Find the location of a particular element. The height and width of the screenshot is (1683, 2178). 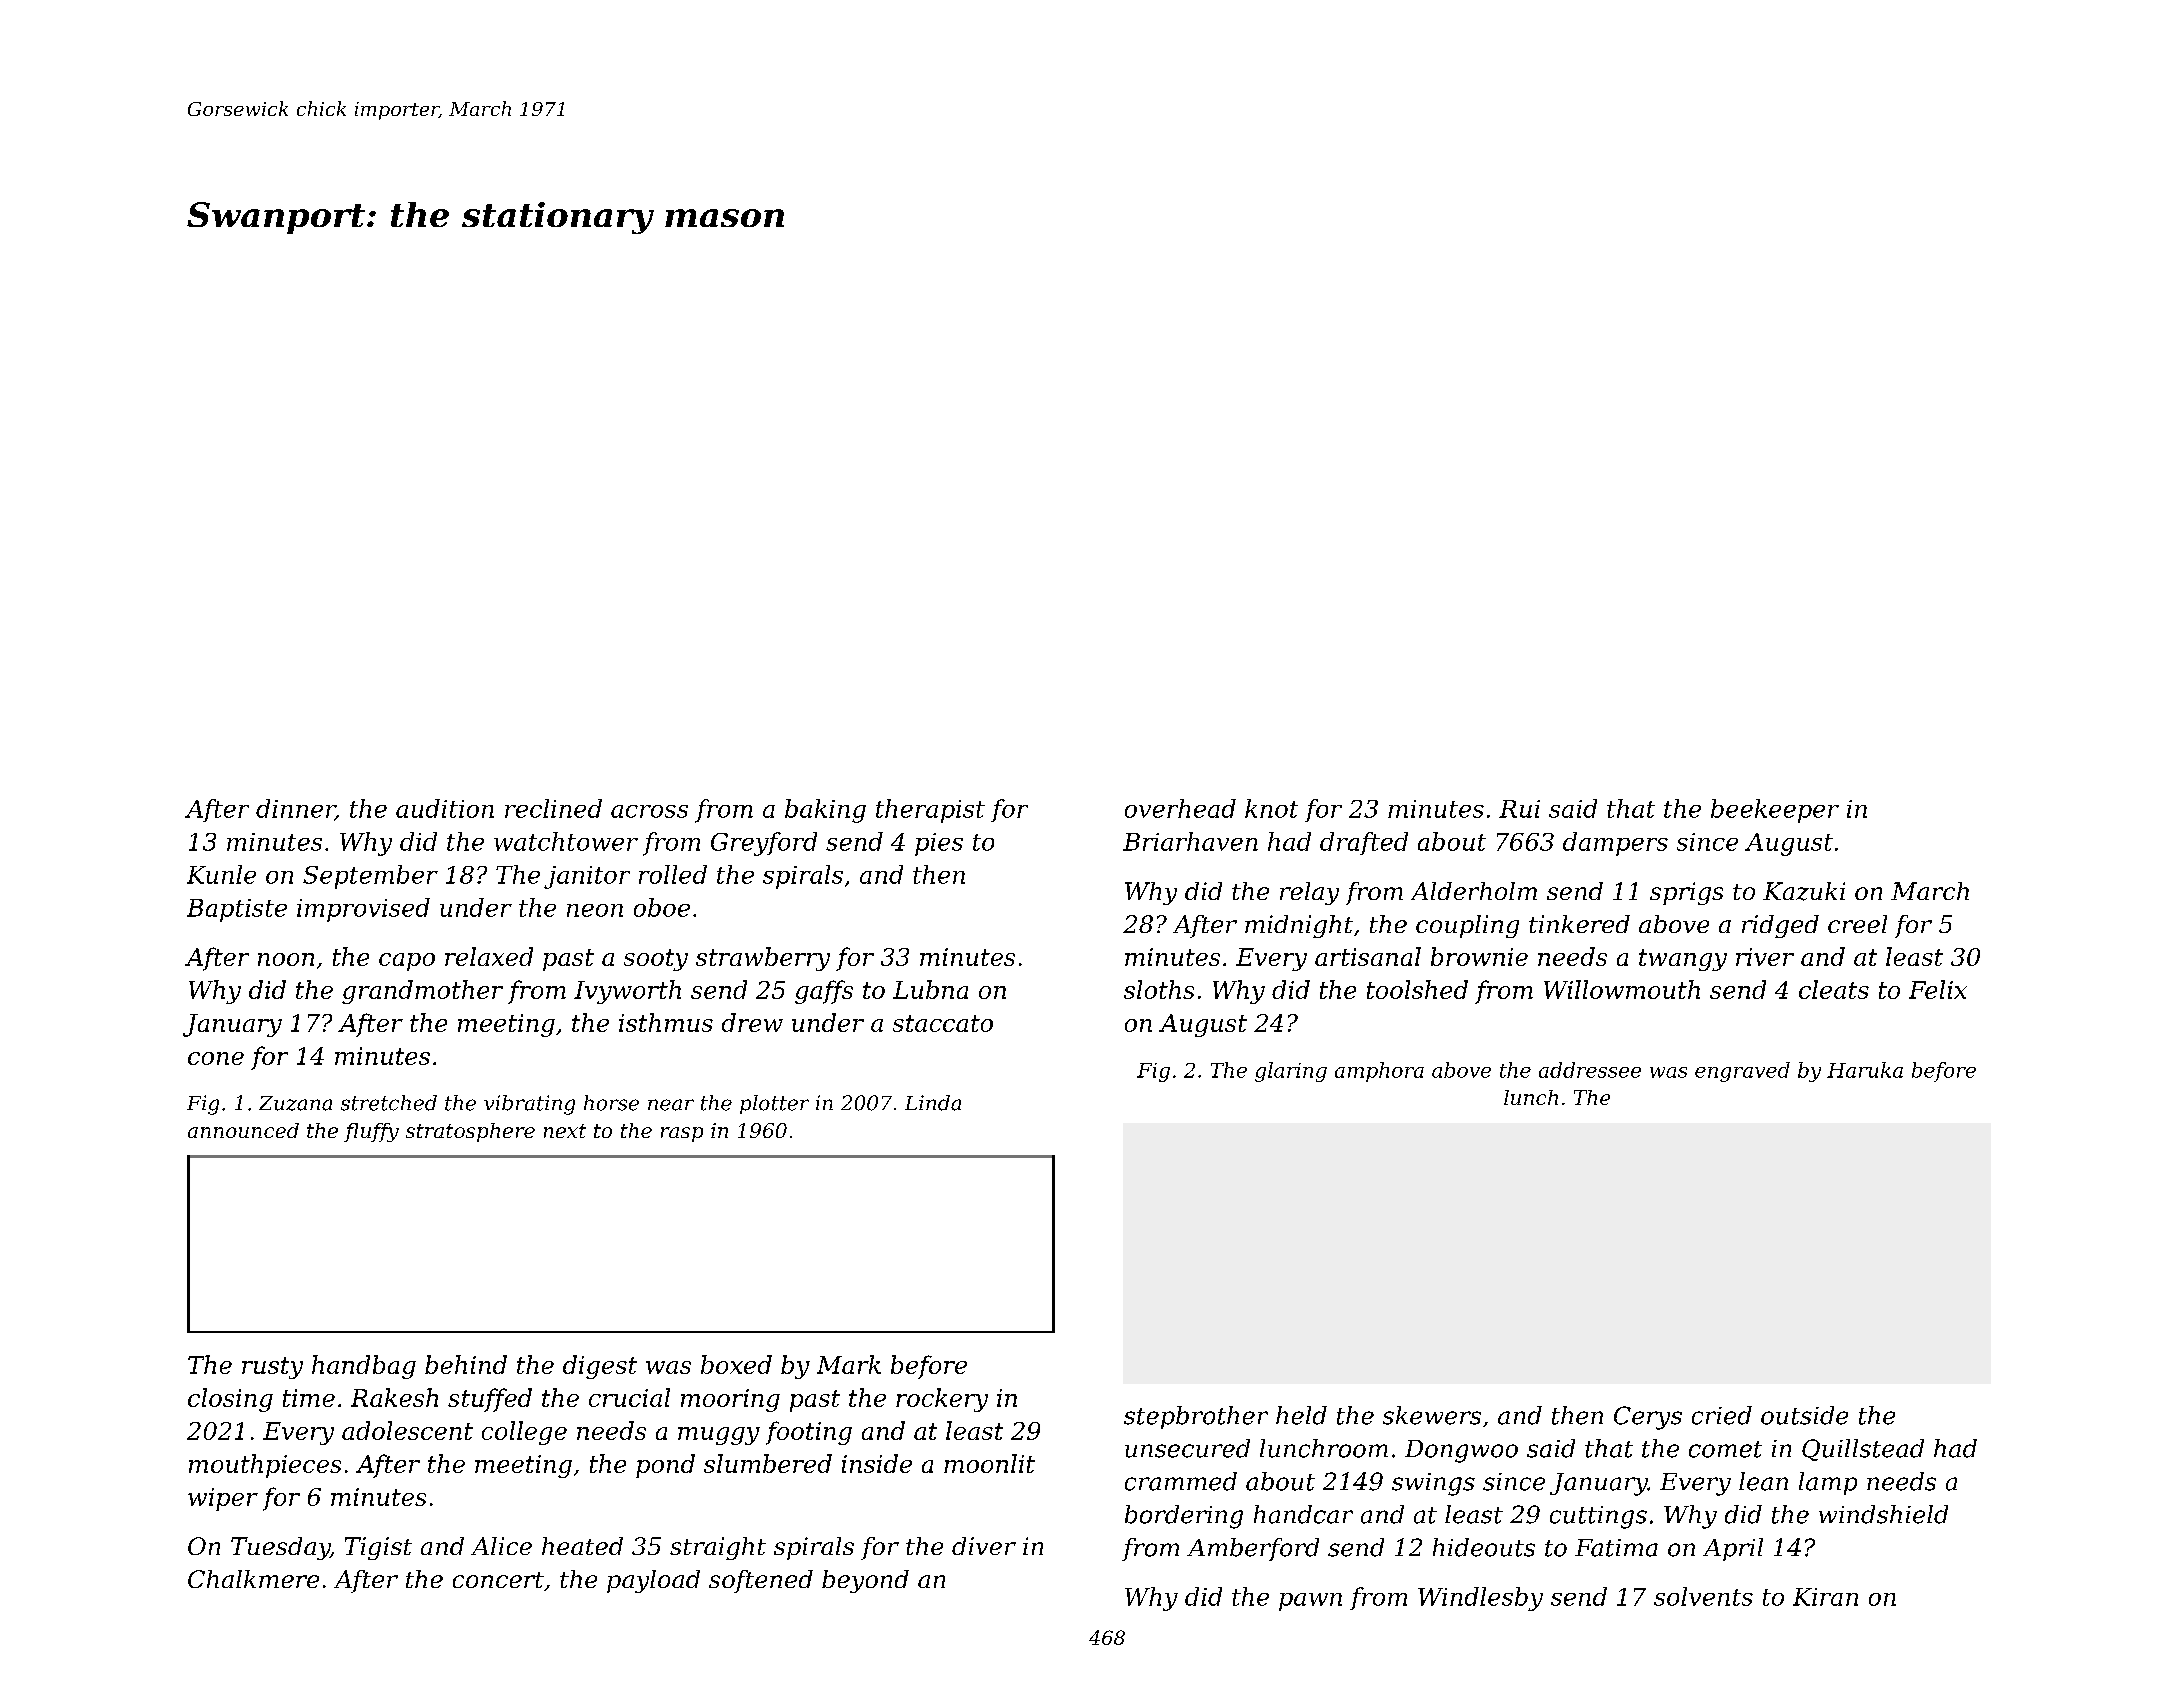

footing is located at coordinates (809, 1433).
